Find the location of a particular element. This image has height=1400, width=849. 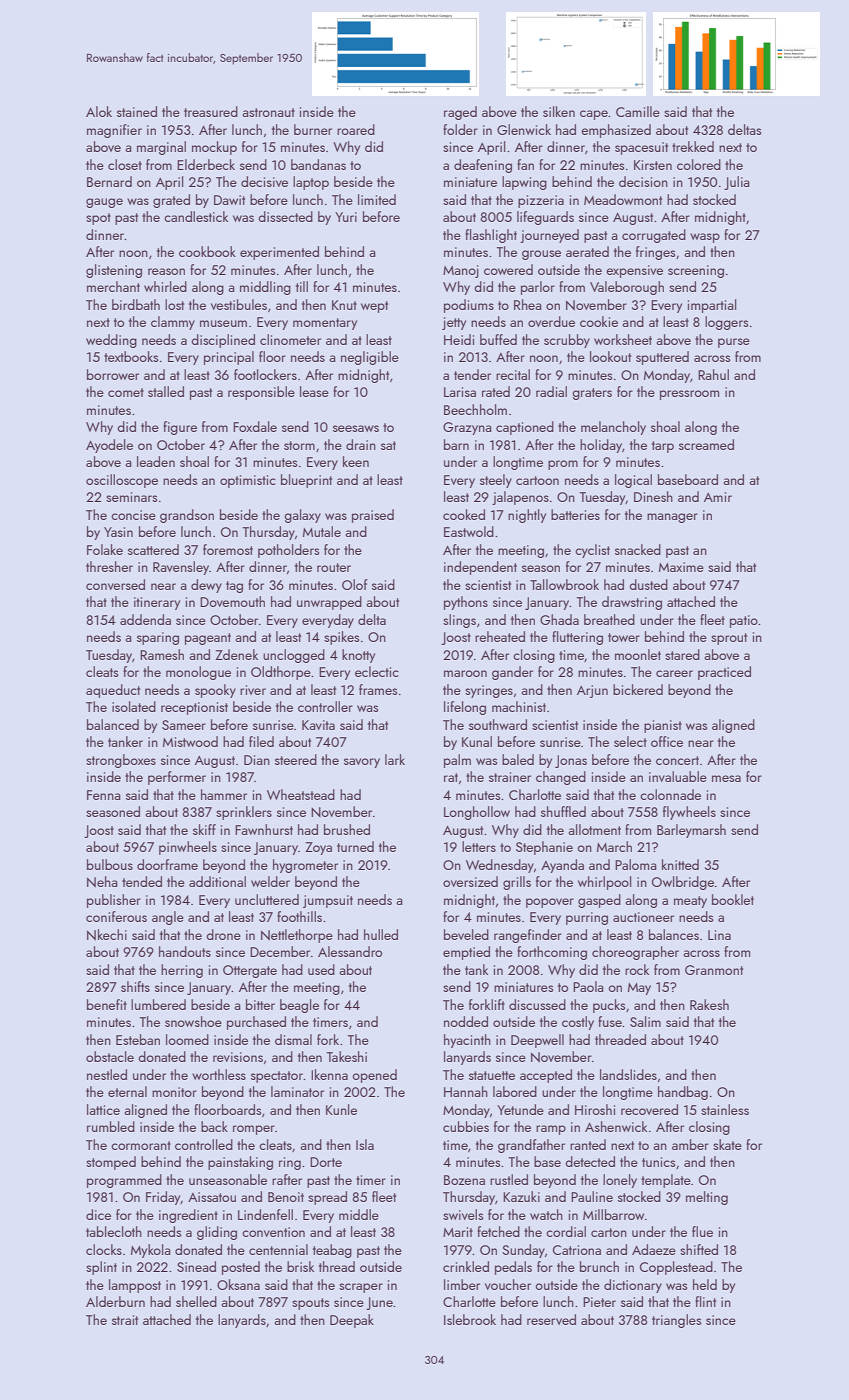

Camille is located at coordinates (638, 111).
